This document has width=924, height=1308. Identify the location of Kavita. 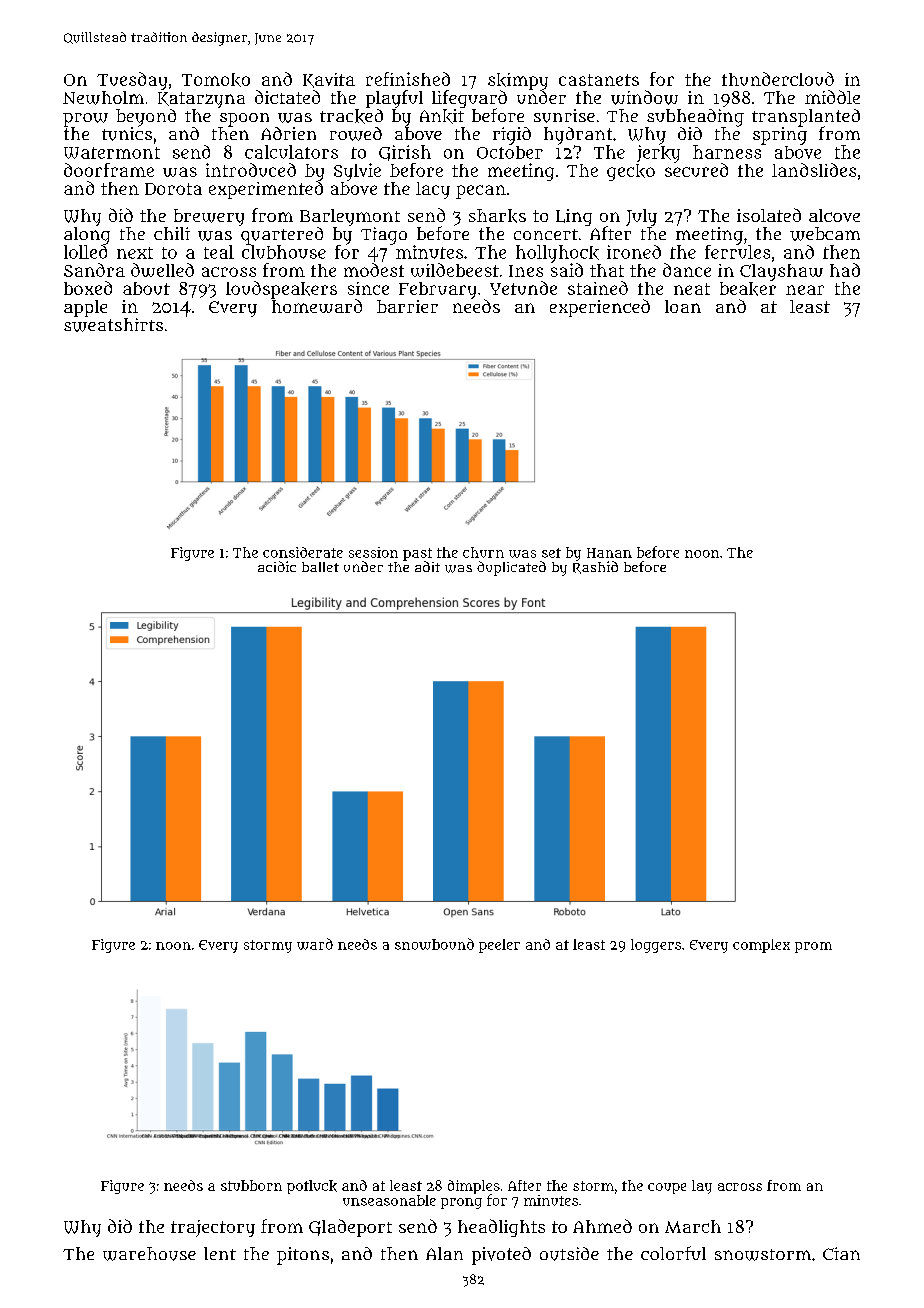
(329, 80).
